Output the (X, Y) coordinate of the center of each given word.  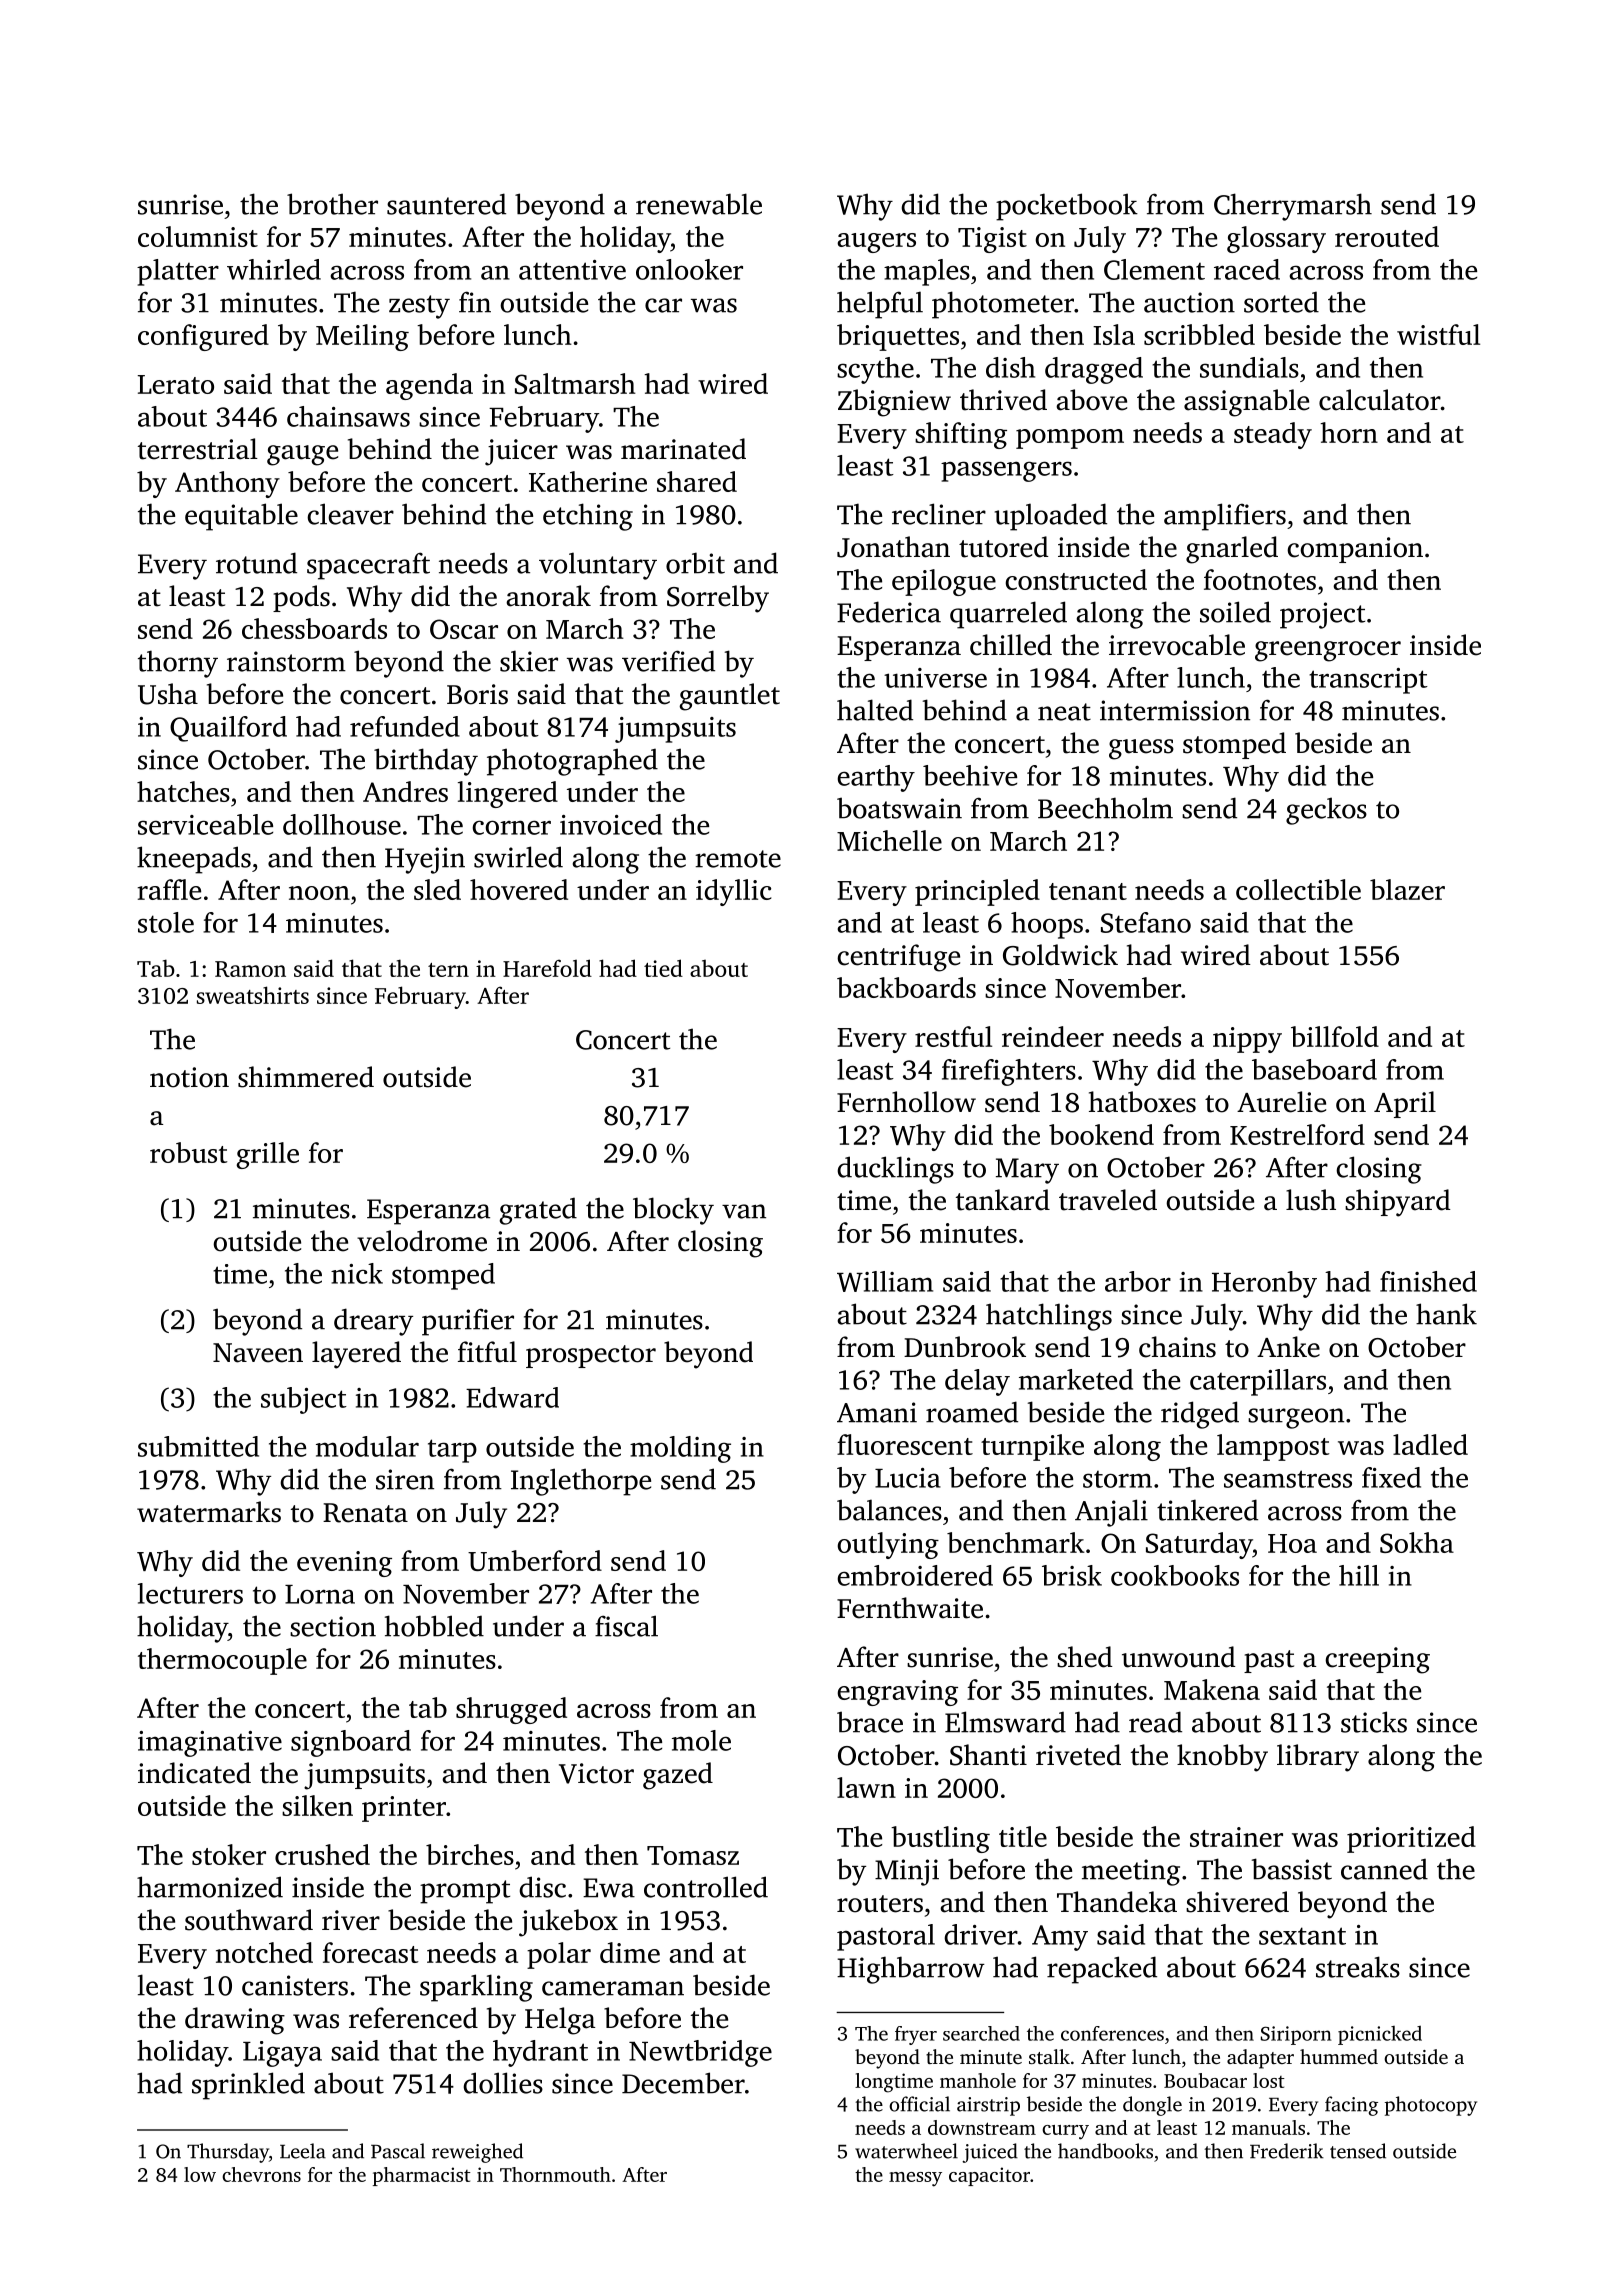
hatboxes (1142, 1102)
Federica (889, 612)
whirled (274, 269)
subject (304, 1400)
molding (680, 1449)
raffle (169, 889)
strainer (1236, 1837)
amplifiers (1225, 517)
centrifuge (898, 958)
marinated (683, 449)
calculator (1379, 400)
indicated (194, 1773)
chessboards (314, 628)
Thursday (228, 2153)
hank (1446, 1314)
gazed (678, 1776)
